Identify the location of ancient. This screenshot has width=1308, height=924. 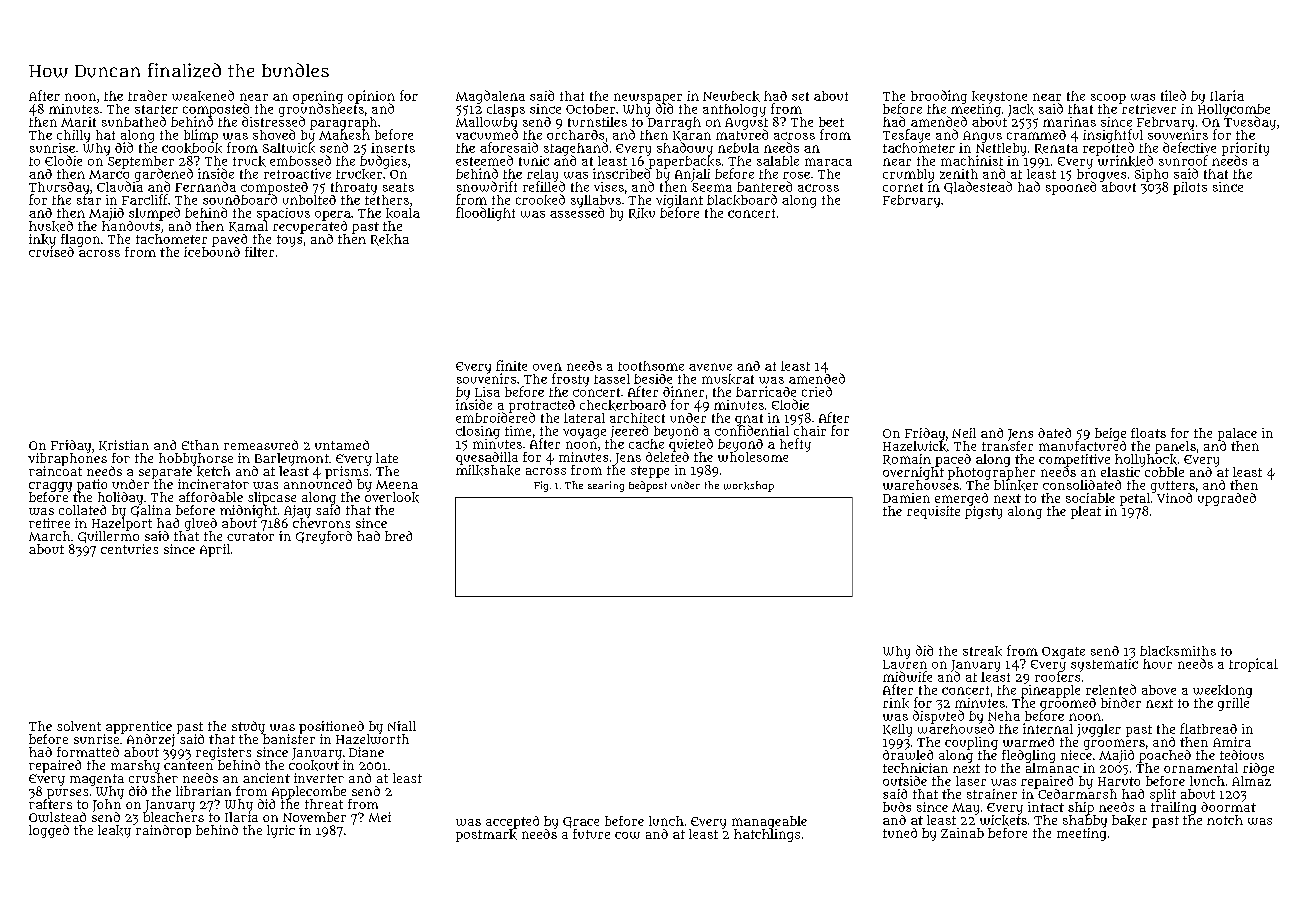
(266, 778).
